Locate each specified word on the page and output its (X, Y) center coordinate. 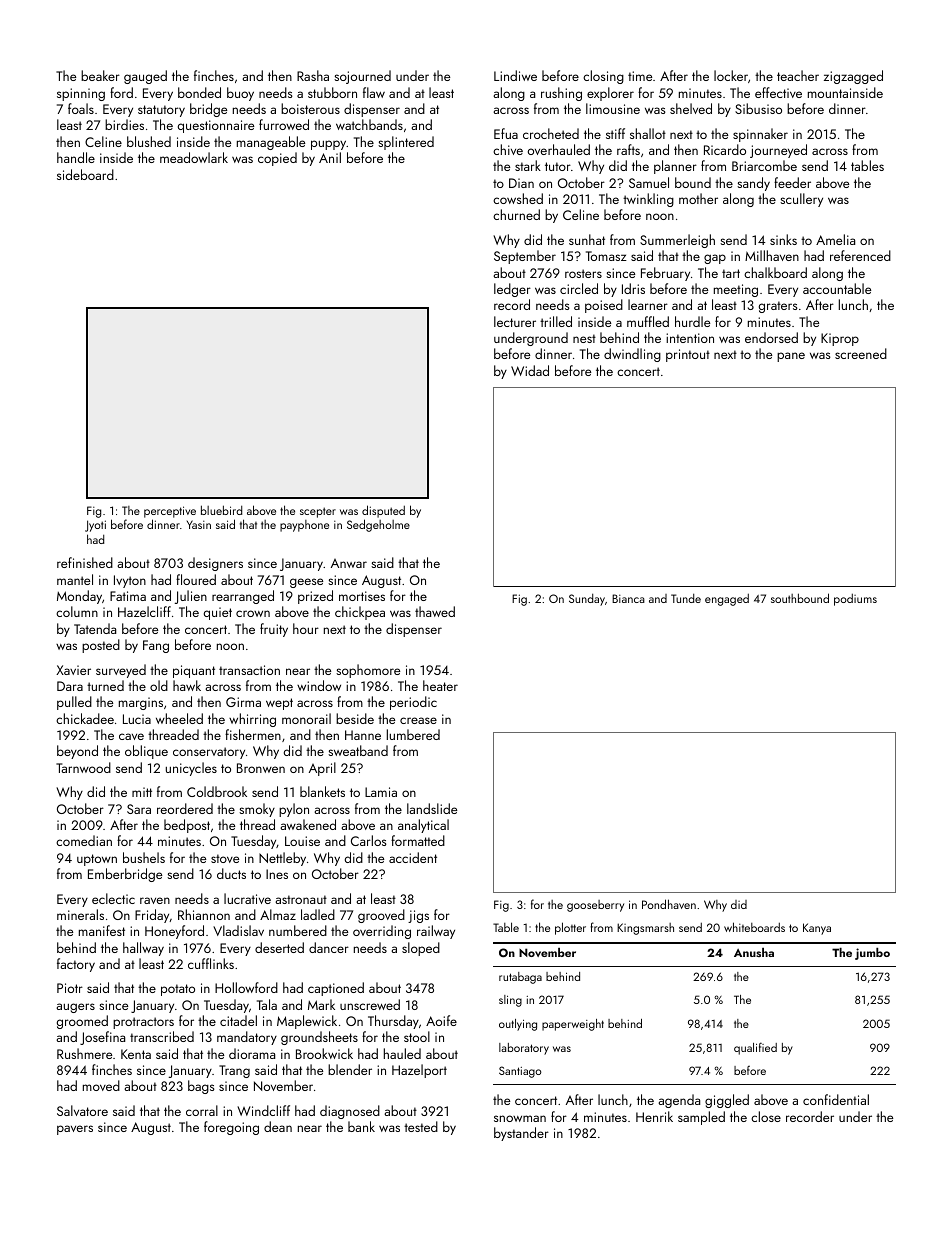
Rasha (313, 75)
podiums (855, 599)
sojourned (362, 77)
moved (101, 1085)
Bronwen (261, 768)
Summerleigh (677, 241)
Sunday (587, 600)
